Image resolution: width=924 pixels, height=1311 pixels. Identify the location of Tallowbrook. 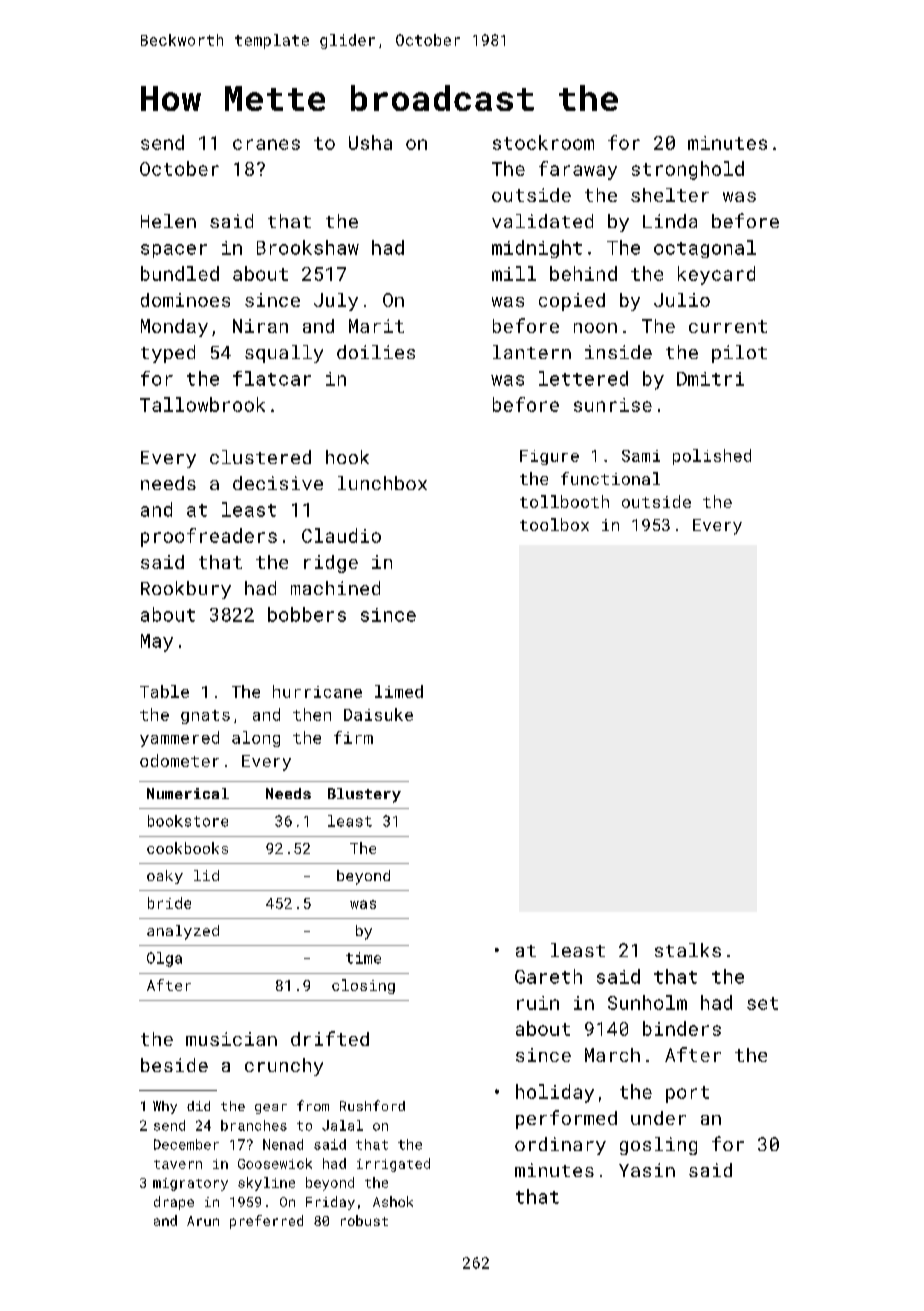
(202, 404).
